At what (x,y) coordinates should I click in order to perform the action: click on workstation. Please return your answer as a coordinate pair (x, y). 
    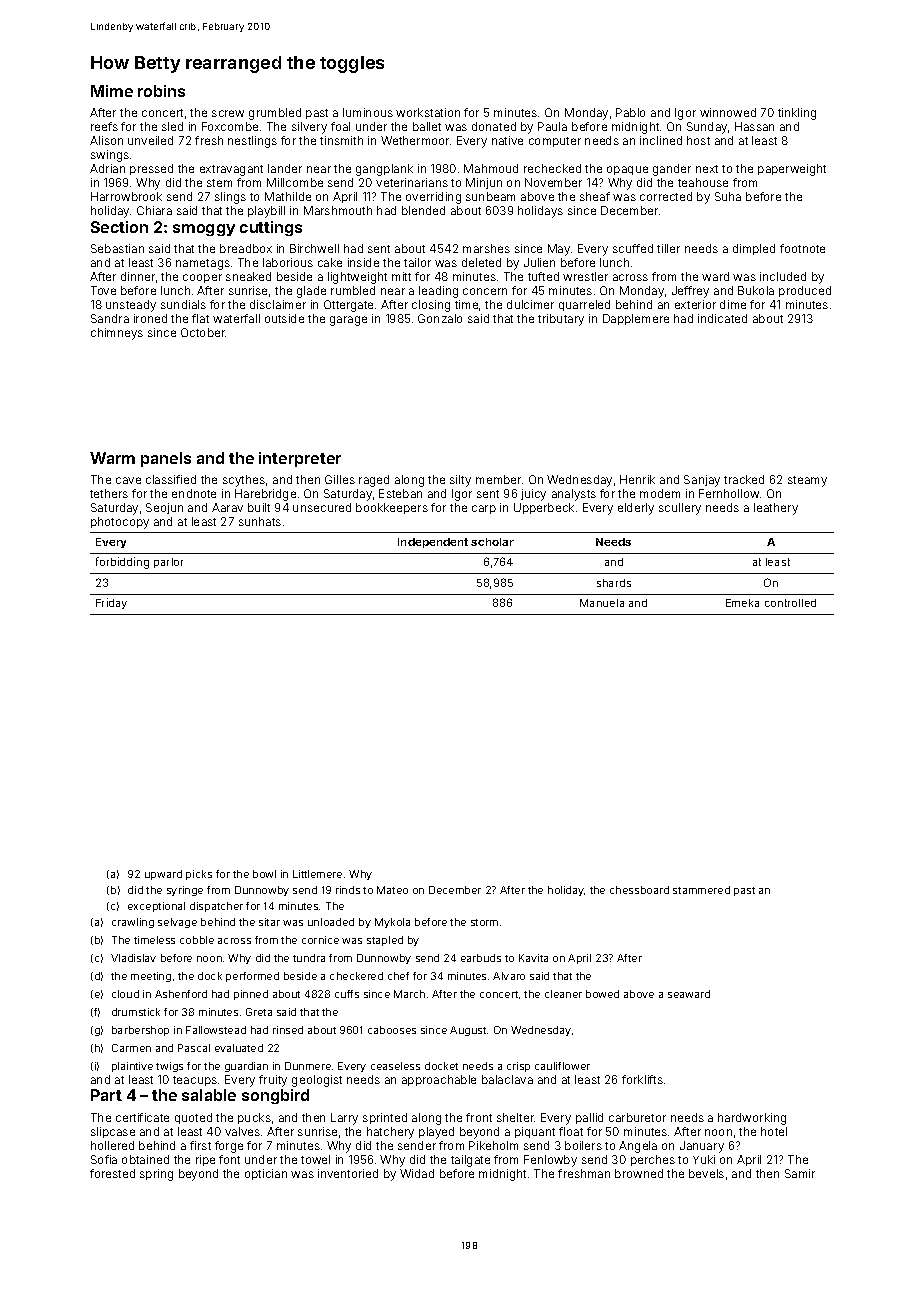
    Looking at the image, I should click on (428, 112).
